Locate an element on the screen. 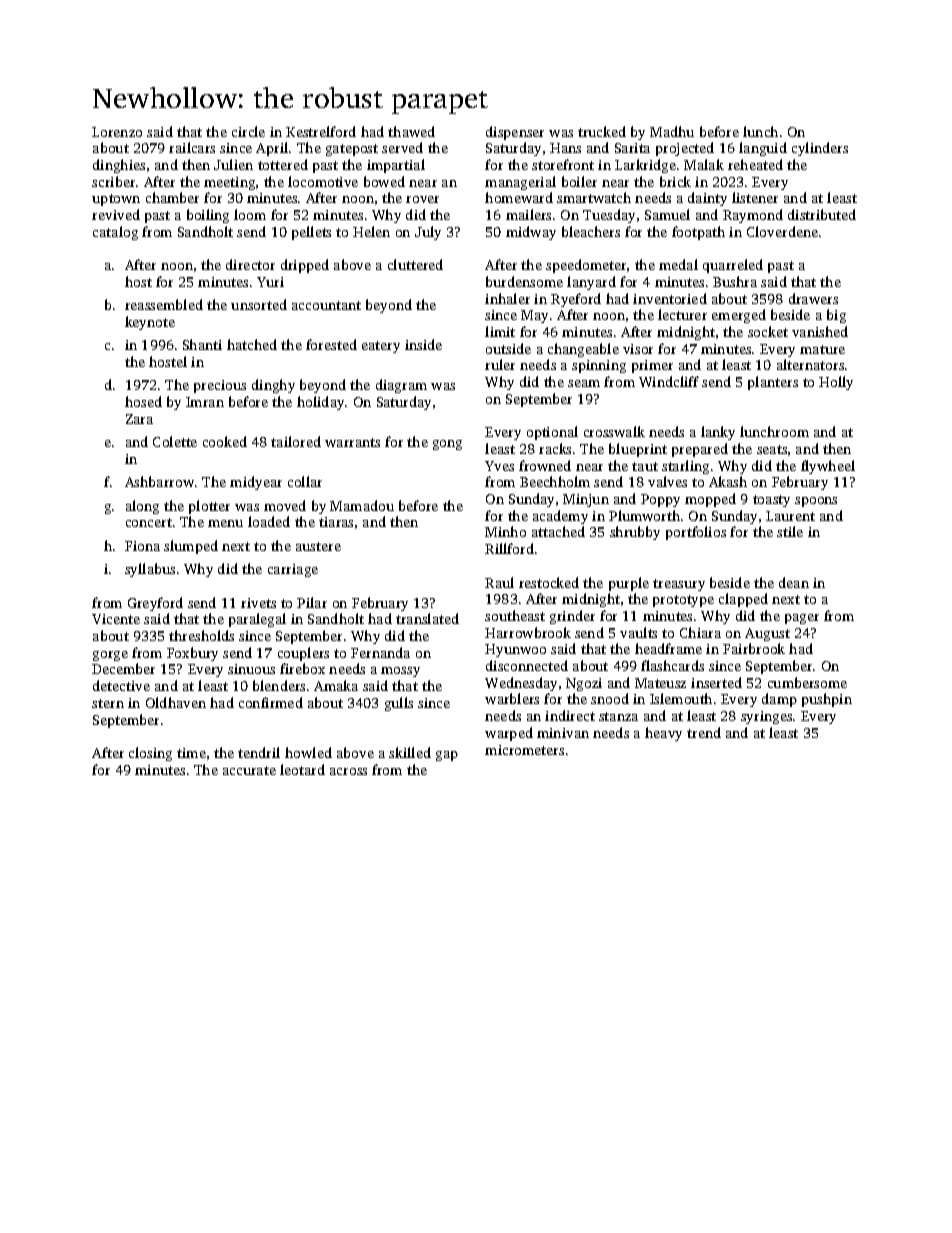 The image size is (952, 1233). vanished is located at coordinates (820, 331).
